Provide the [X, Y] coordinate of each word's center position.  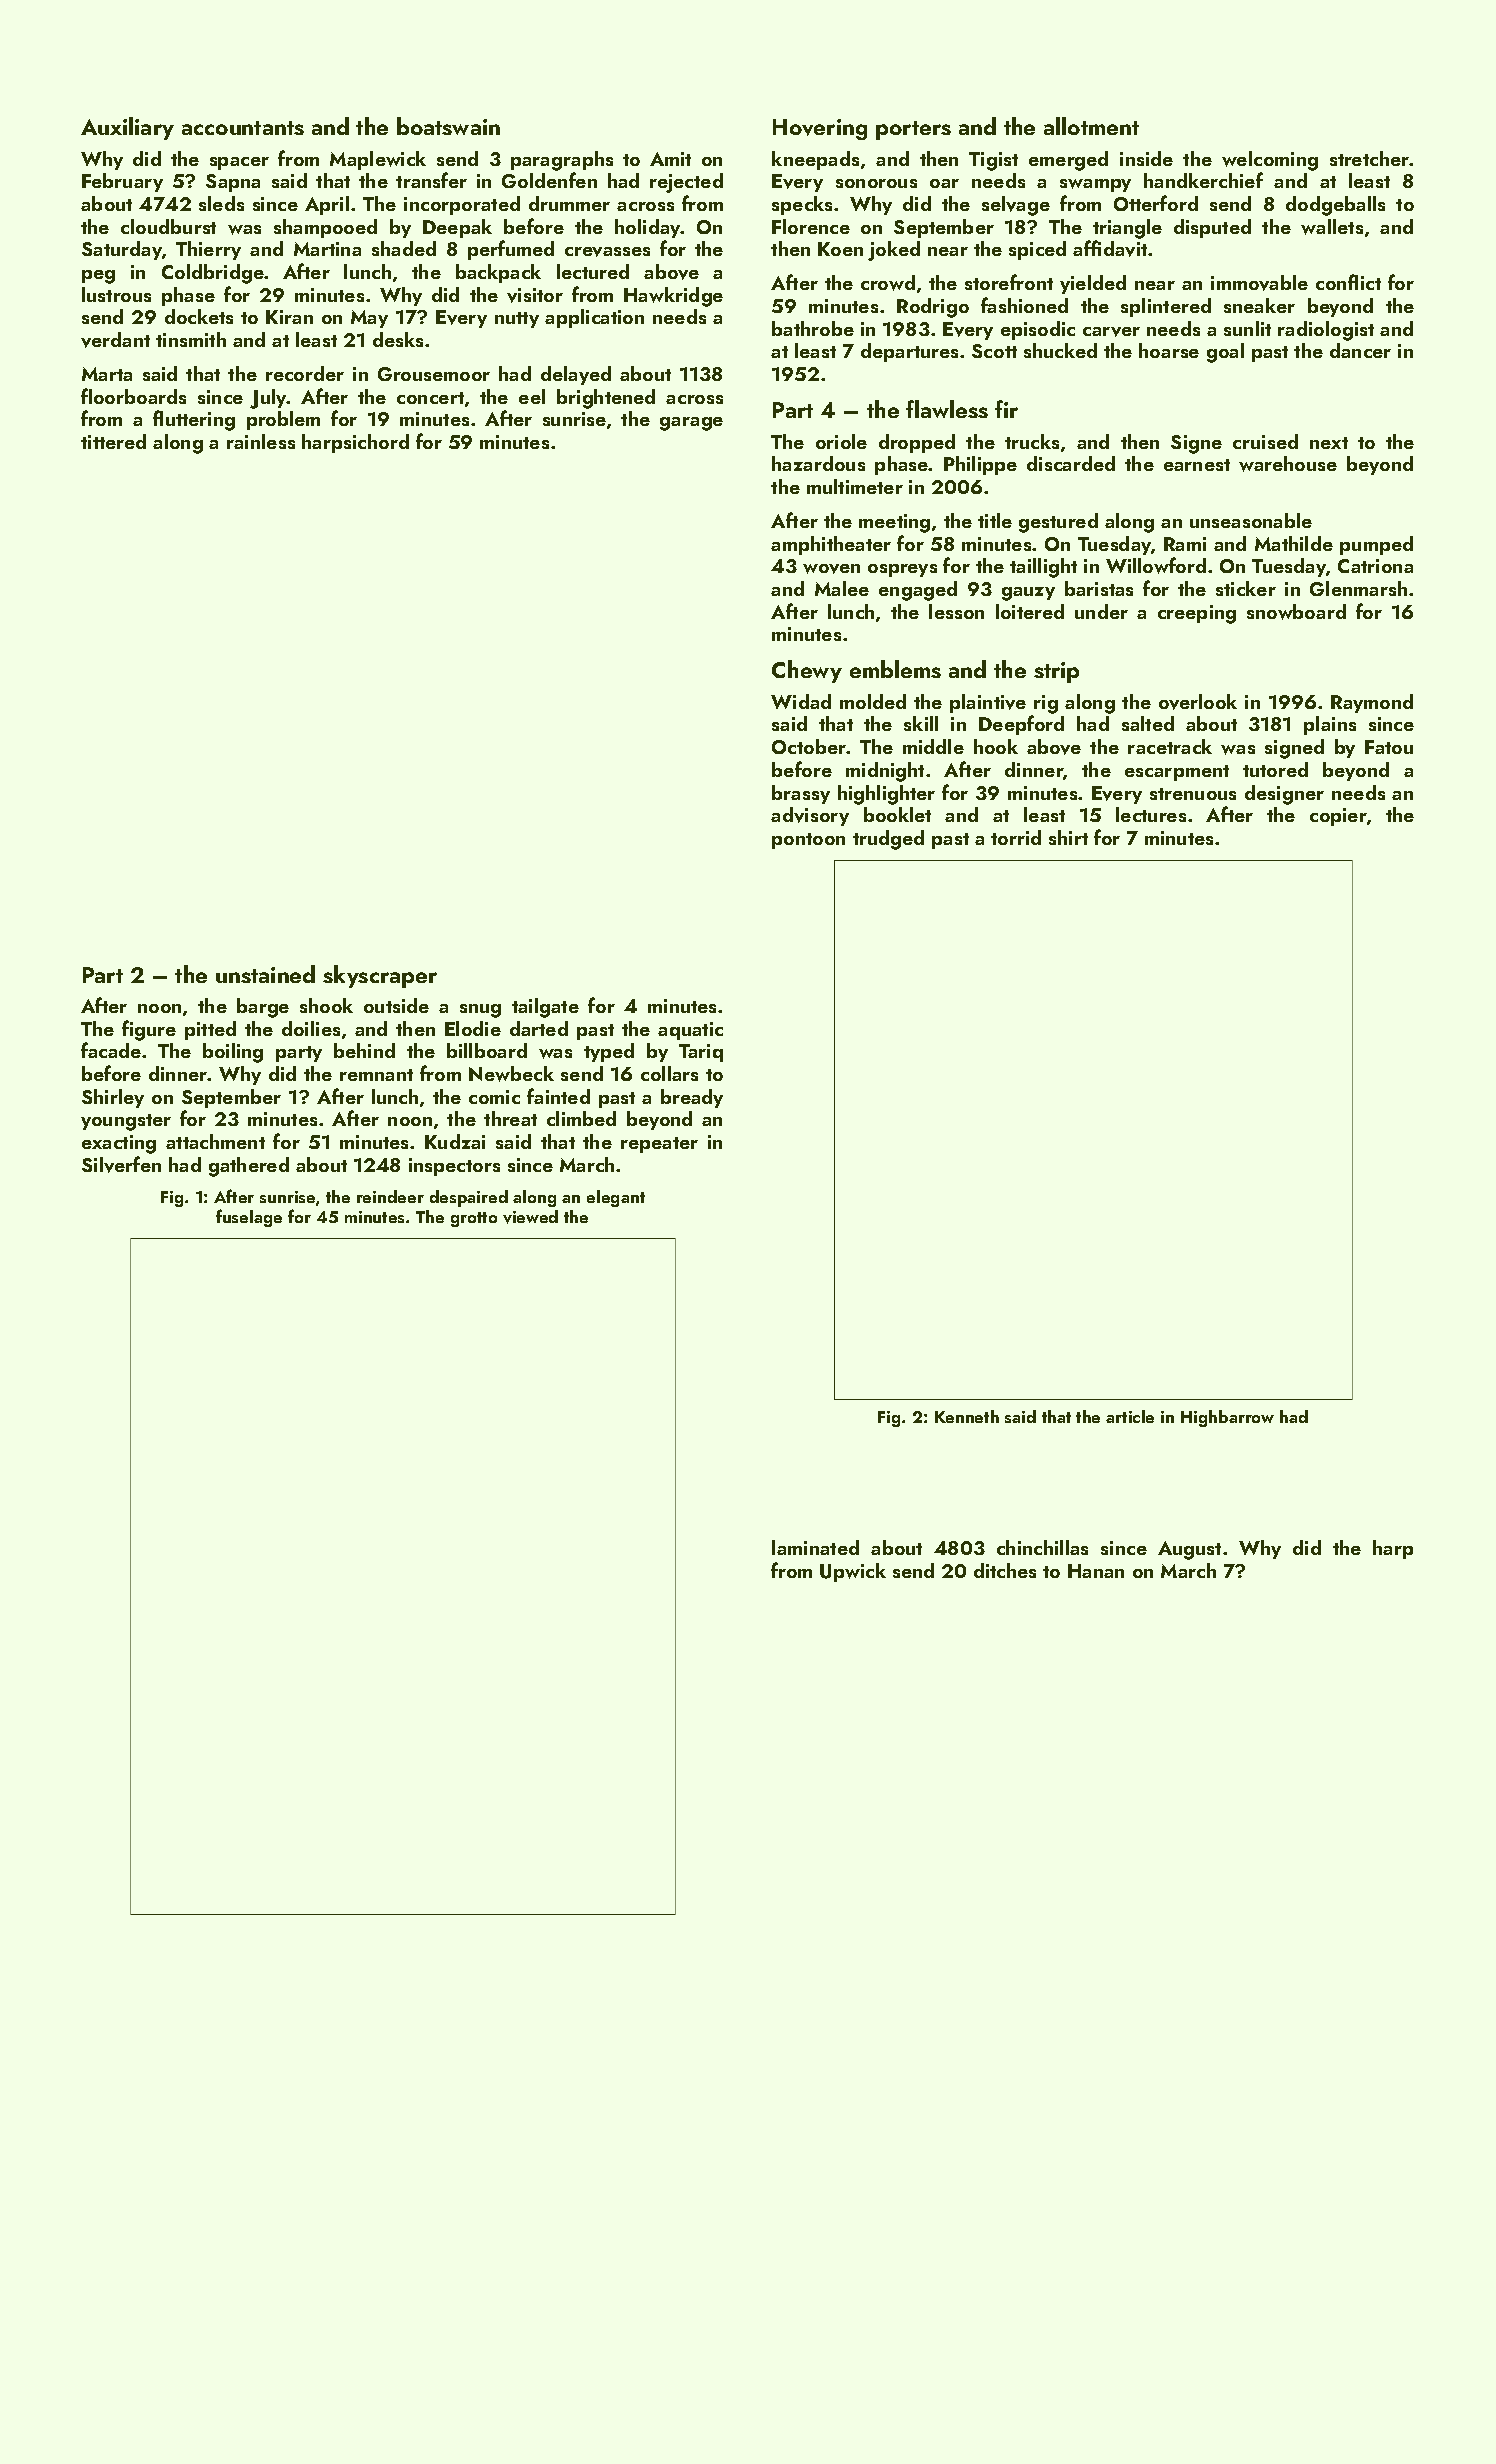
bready [692, 1098]
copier [1338, 817]
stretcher [1369, 158]
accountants [243, 128]
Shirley [113, 1098]
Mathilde [1294, 543]
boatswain [448, 126]
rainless [261, 441]
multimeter [855, 486]
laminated [815, 1547]
